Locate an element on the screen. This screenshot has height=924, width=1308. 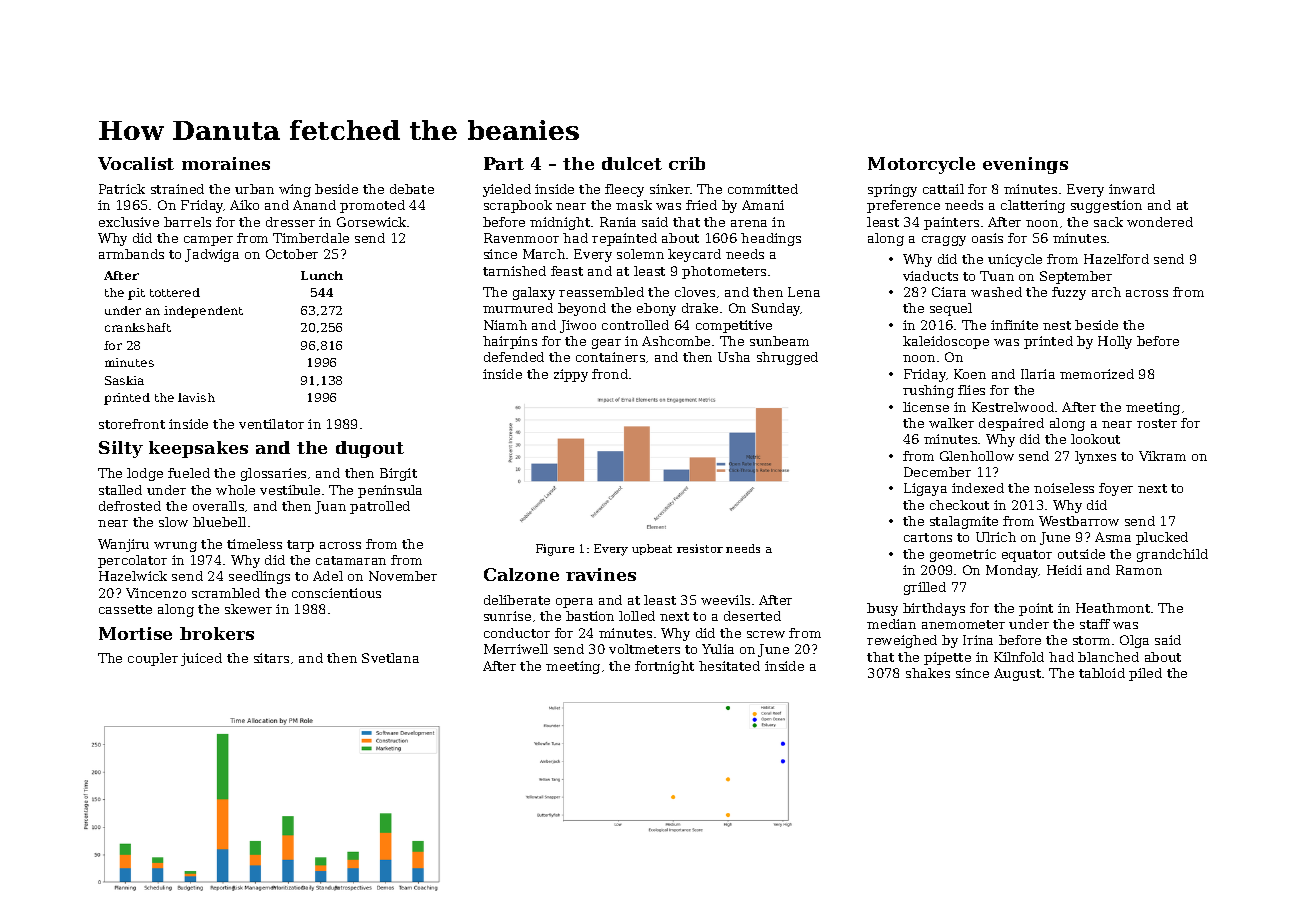
juiced is located at coordinates (201, 659).
